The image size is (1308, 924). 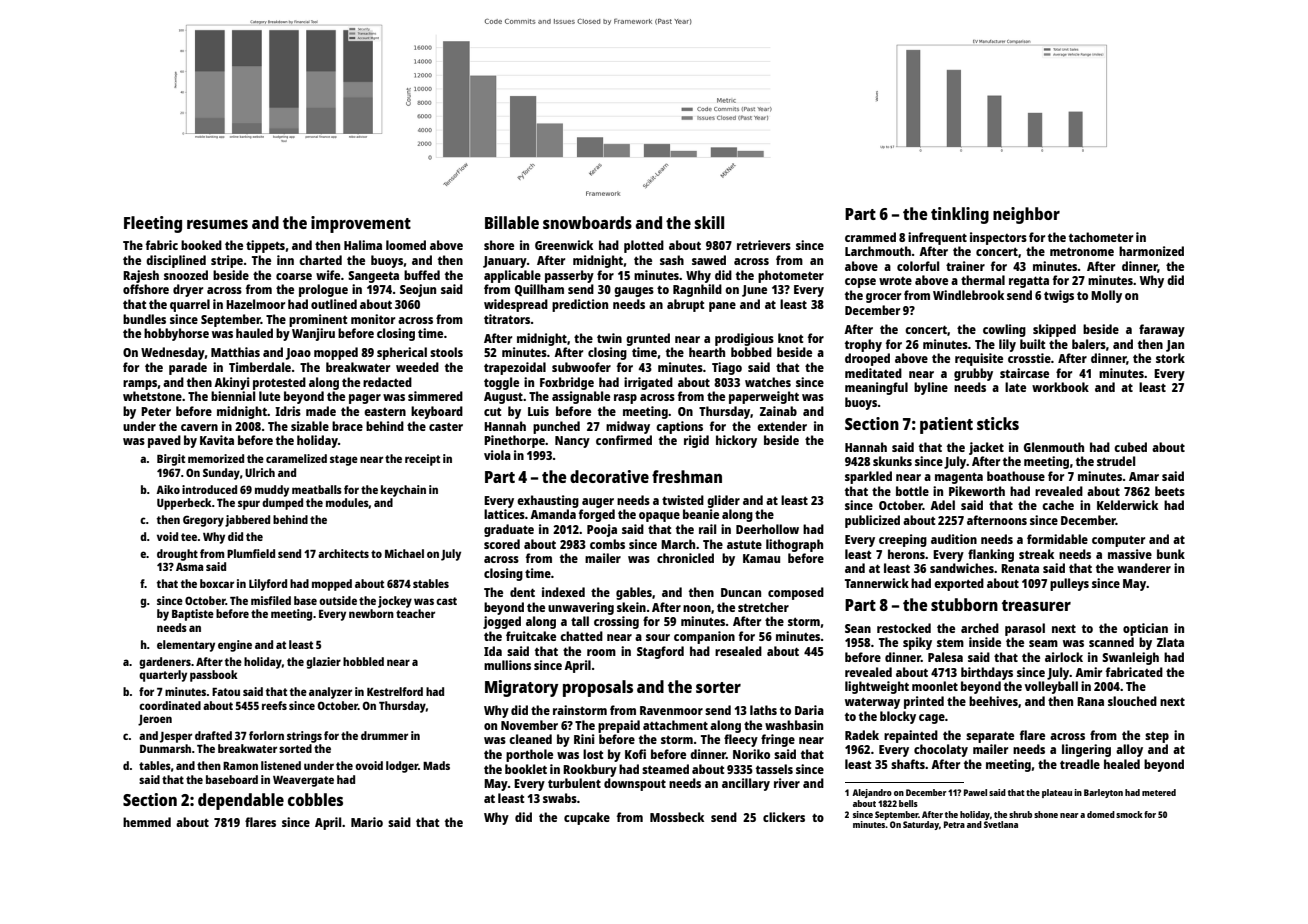 I want to click on neighbor, so click(x=1026, y=215).
